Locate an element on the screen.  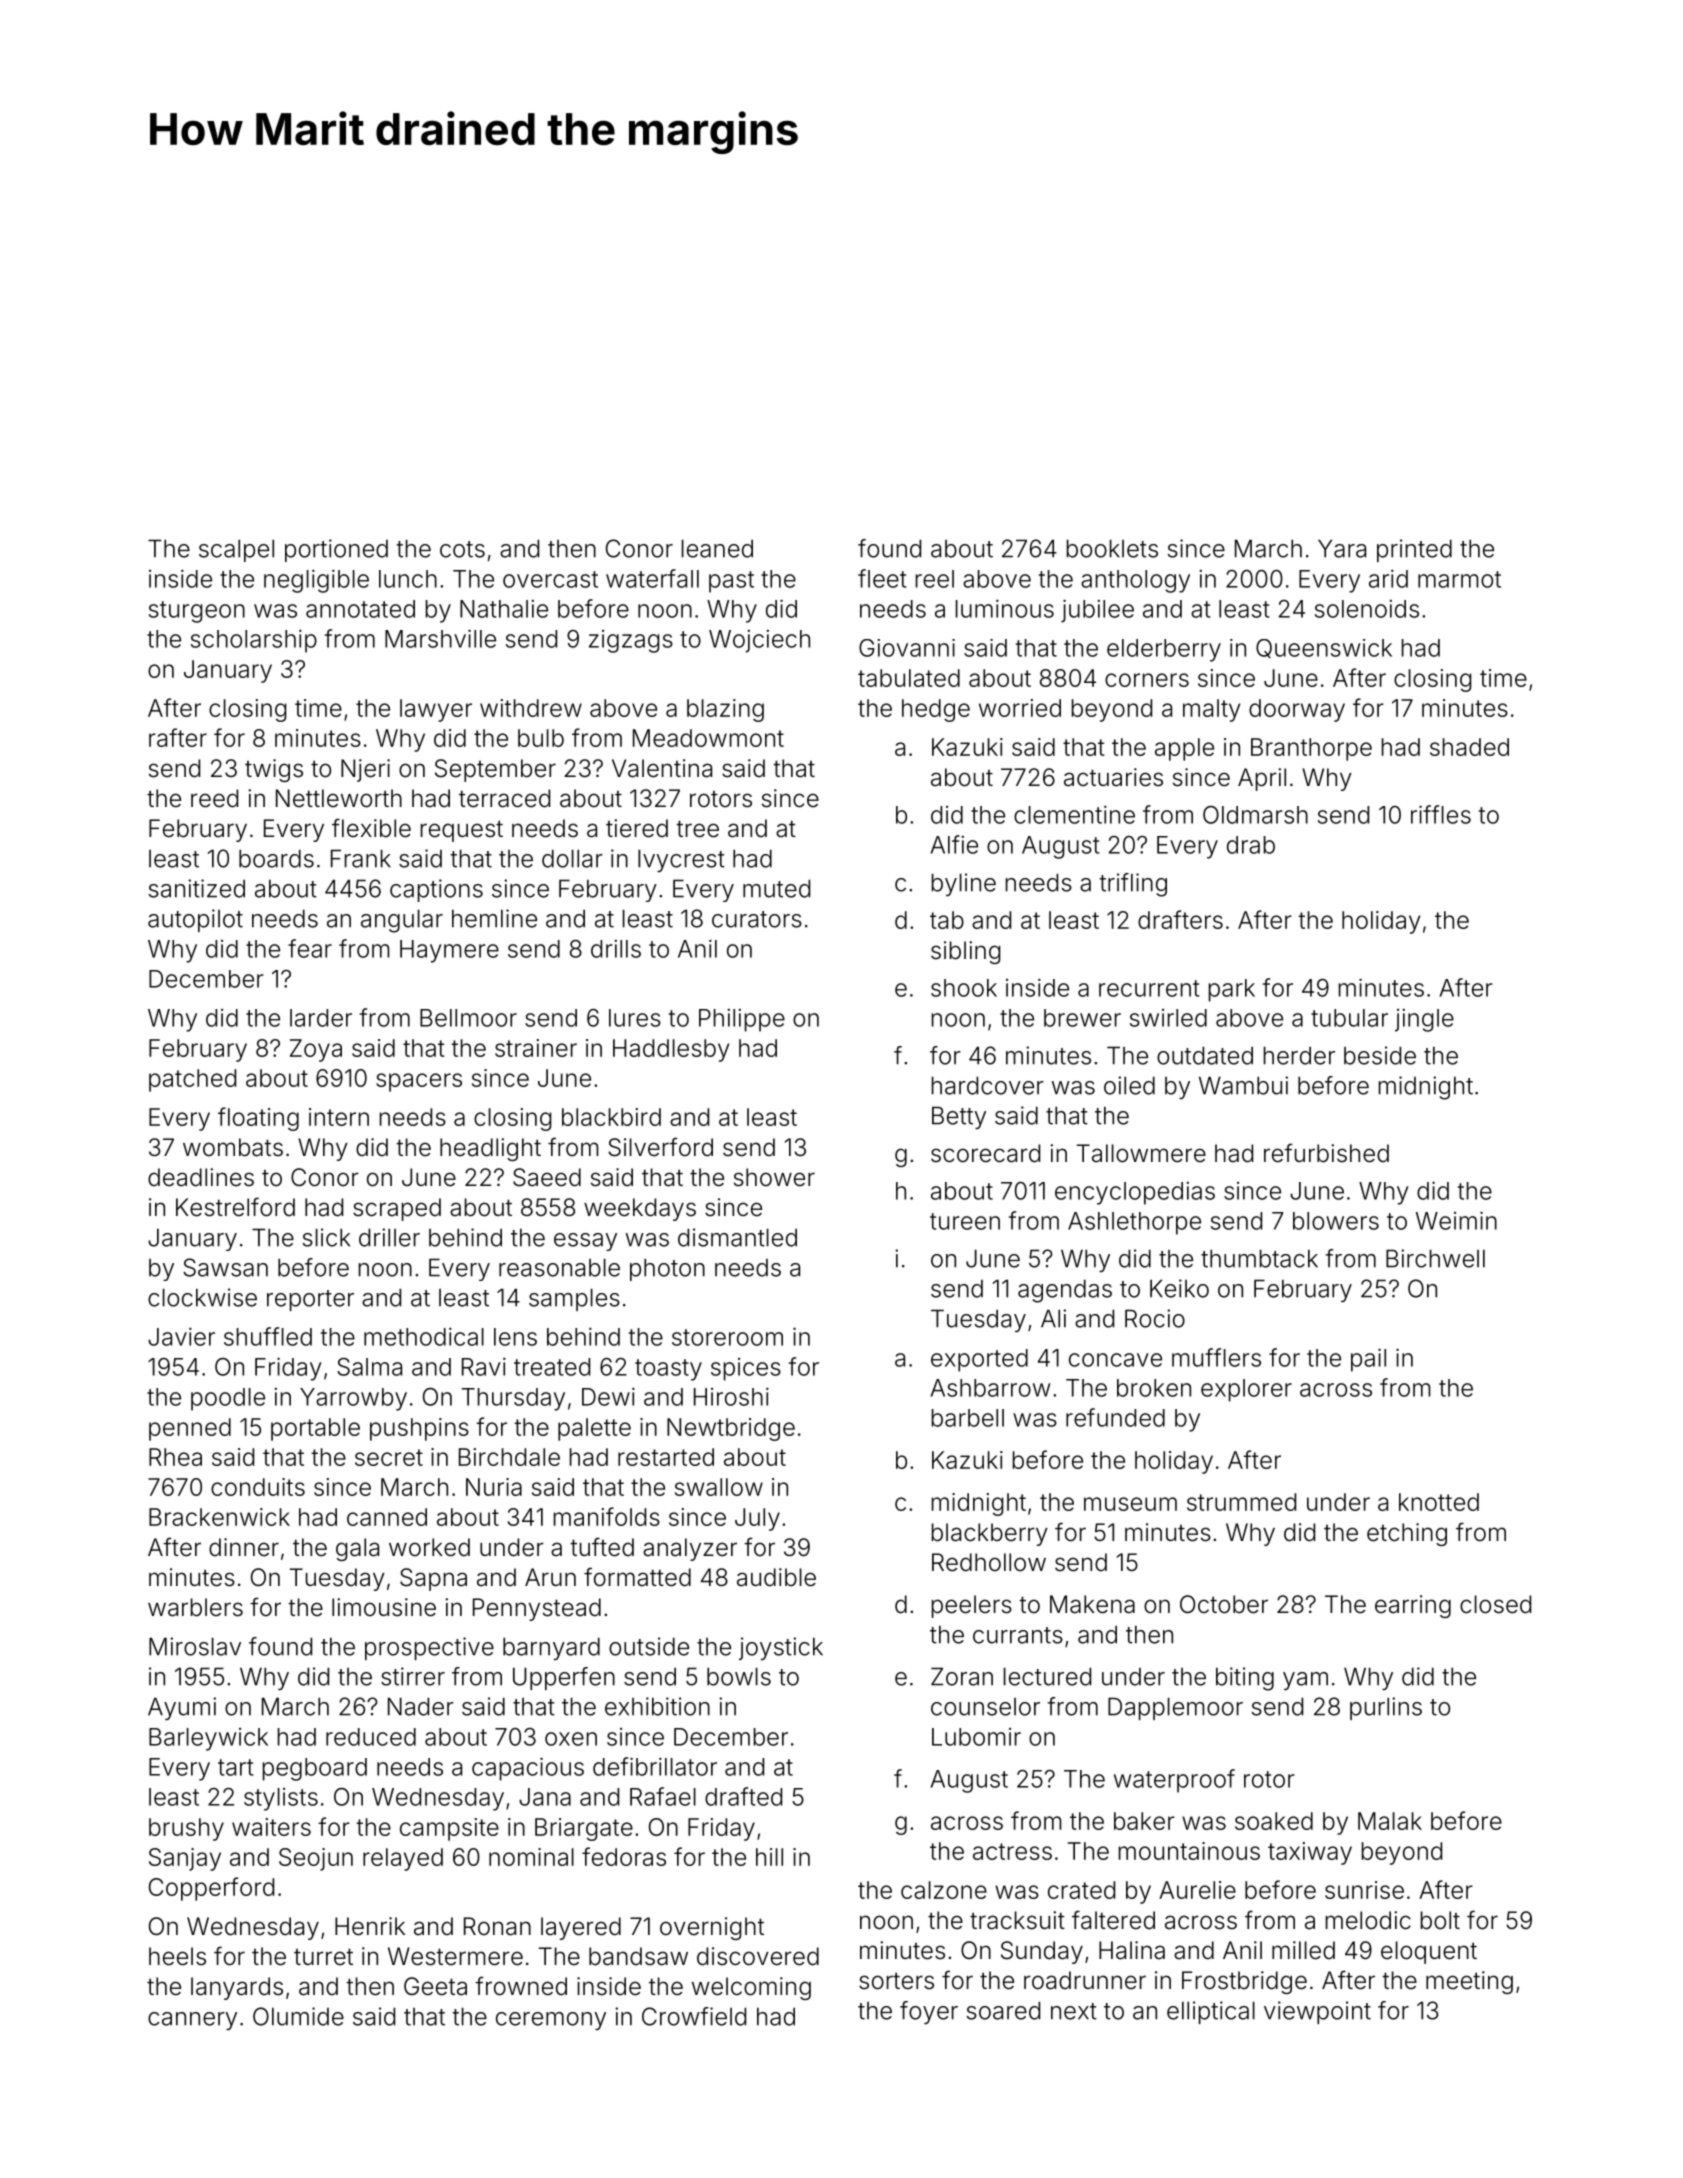
sturgeon is located at coordinates (197, 612).
